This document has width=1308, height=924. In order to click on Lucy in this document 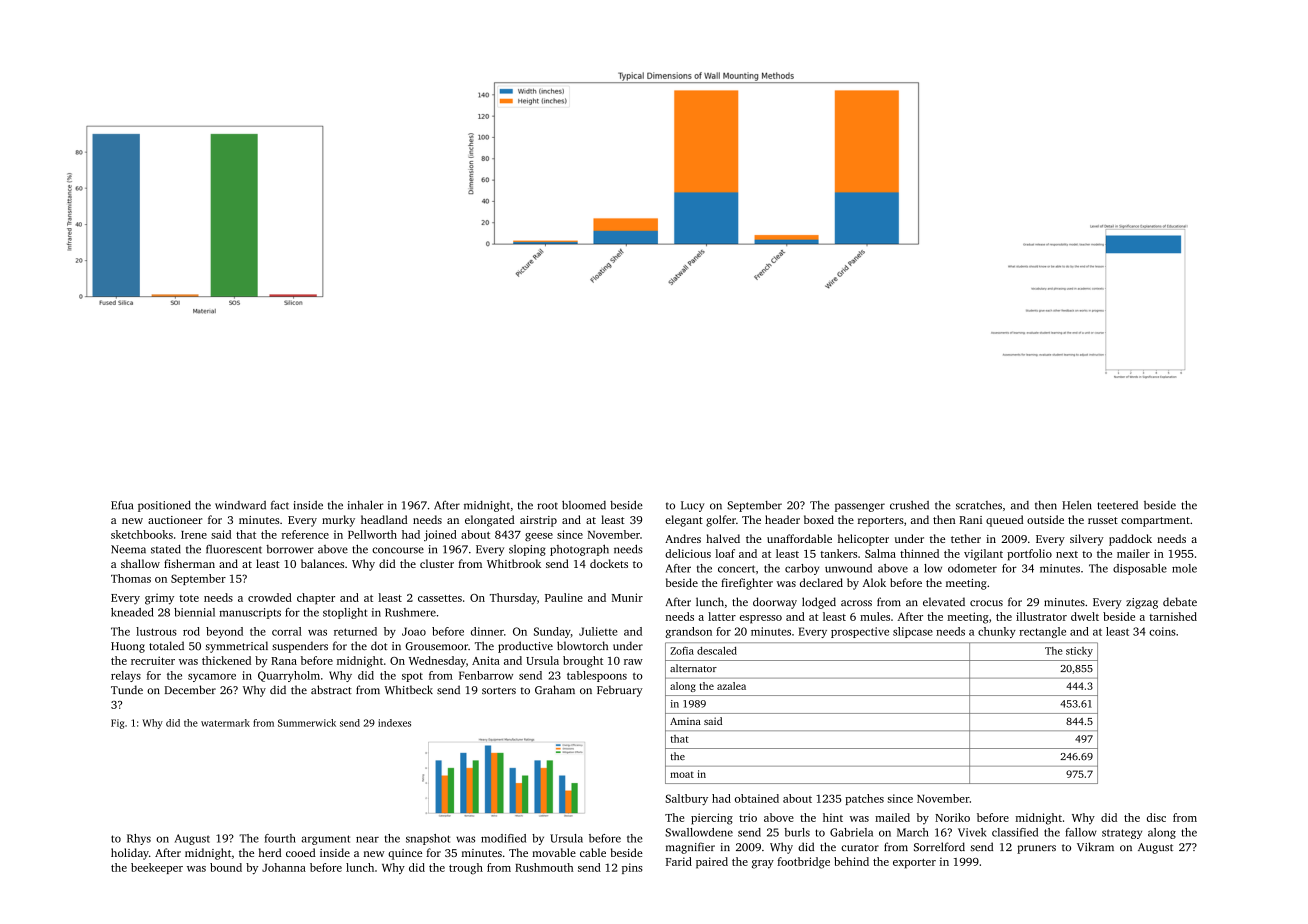, I will do `click(692, 506)`.
